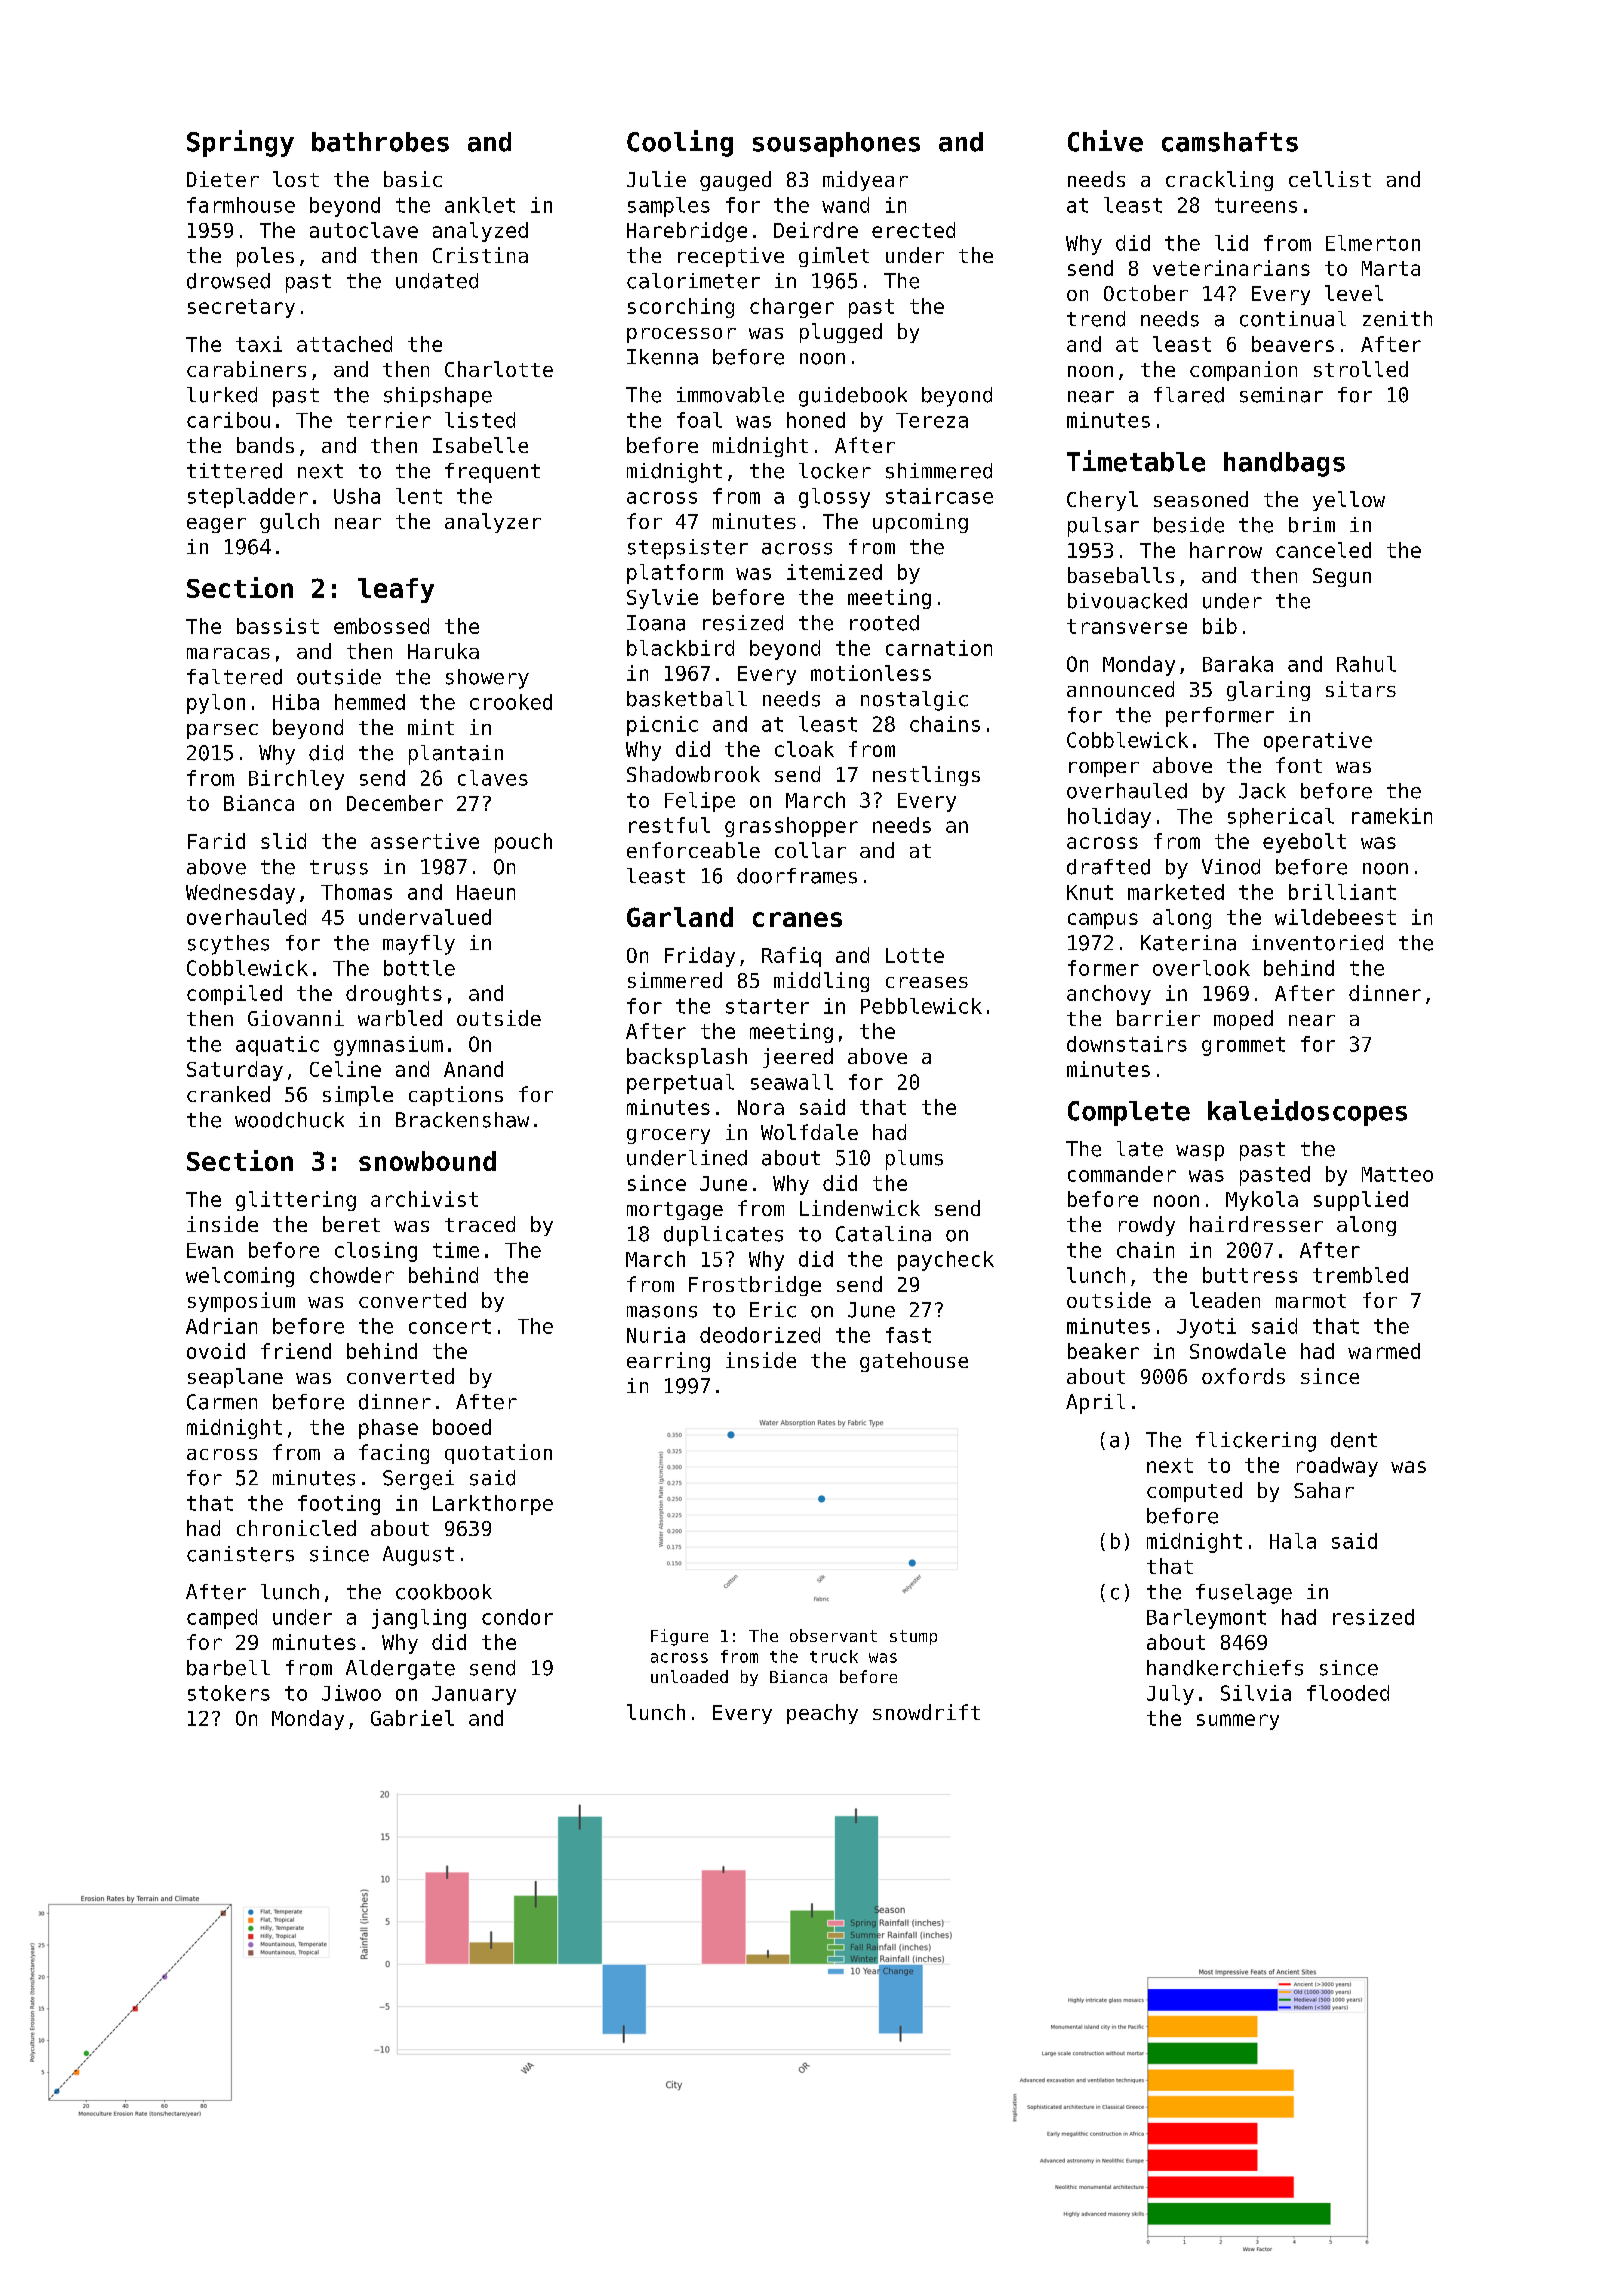  Describe the element at coordinates (926, 1712) in the image. I see `snowdrift` at that location.
